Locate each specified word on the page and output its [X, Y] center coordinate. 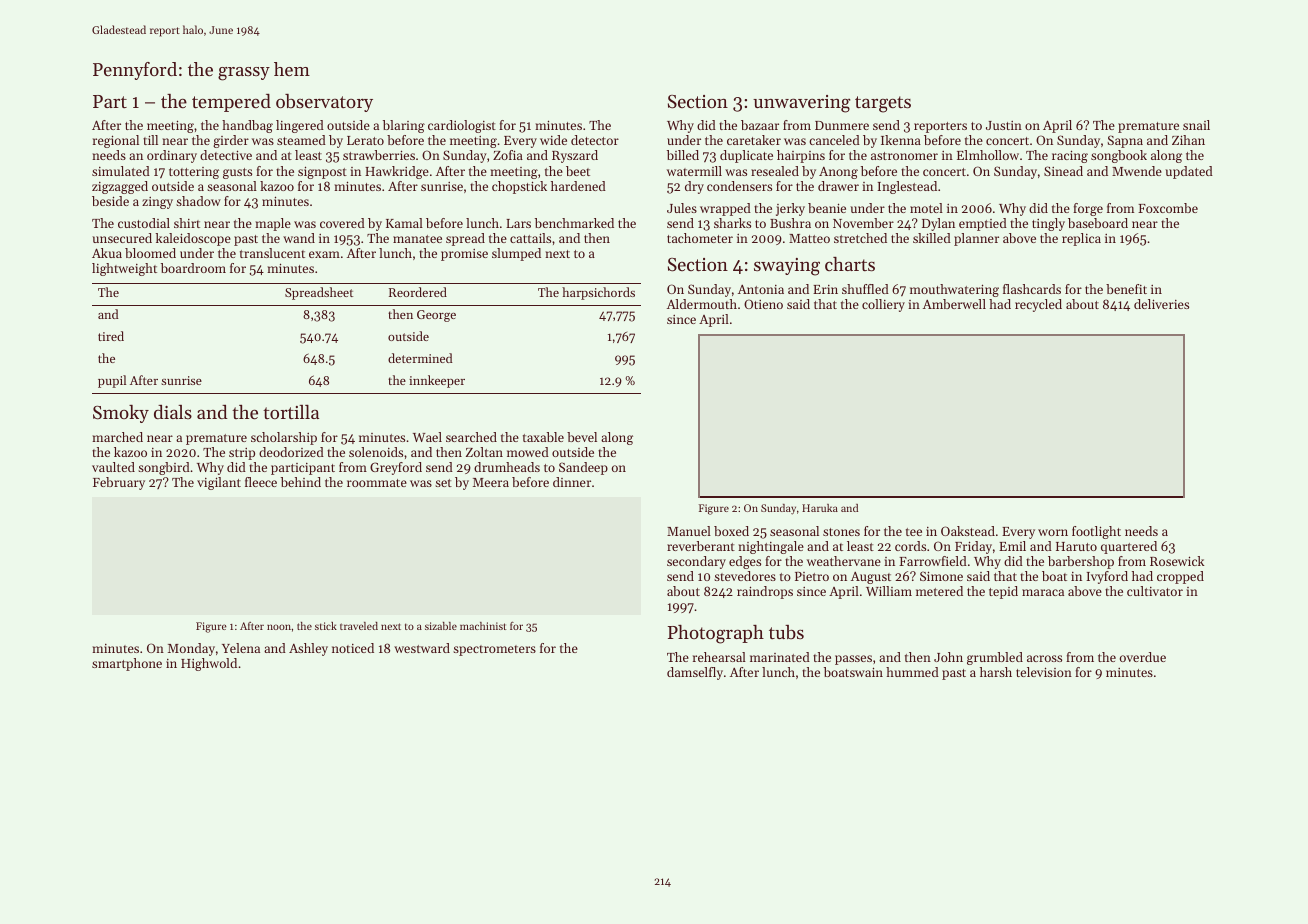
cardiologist [462, 126]
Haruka [820, 508]
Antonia [761, 289]
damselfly [695, 673]
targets [883, 104]
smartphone [127, 664]
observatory [324, 103]
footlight [1096, 532]
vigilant [219, 483]
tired [111, 336]
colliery [883, 305]
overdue [1143, 657]
